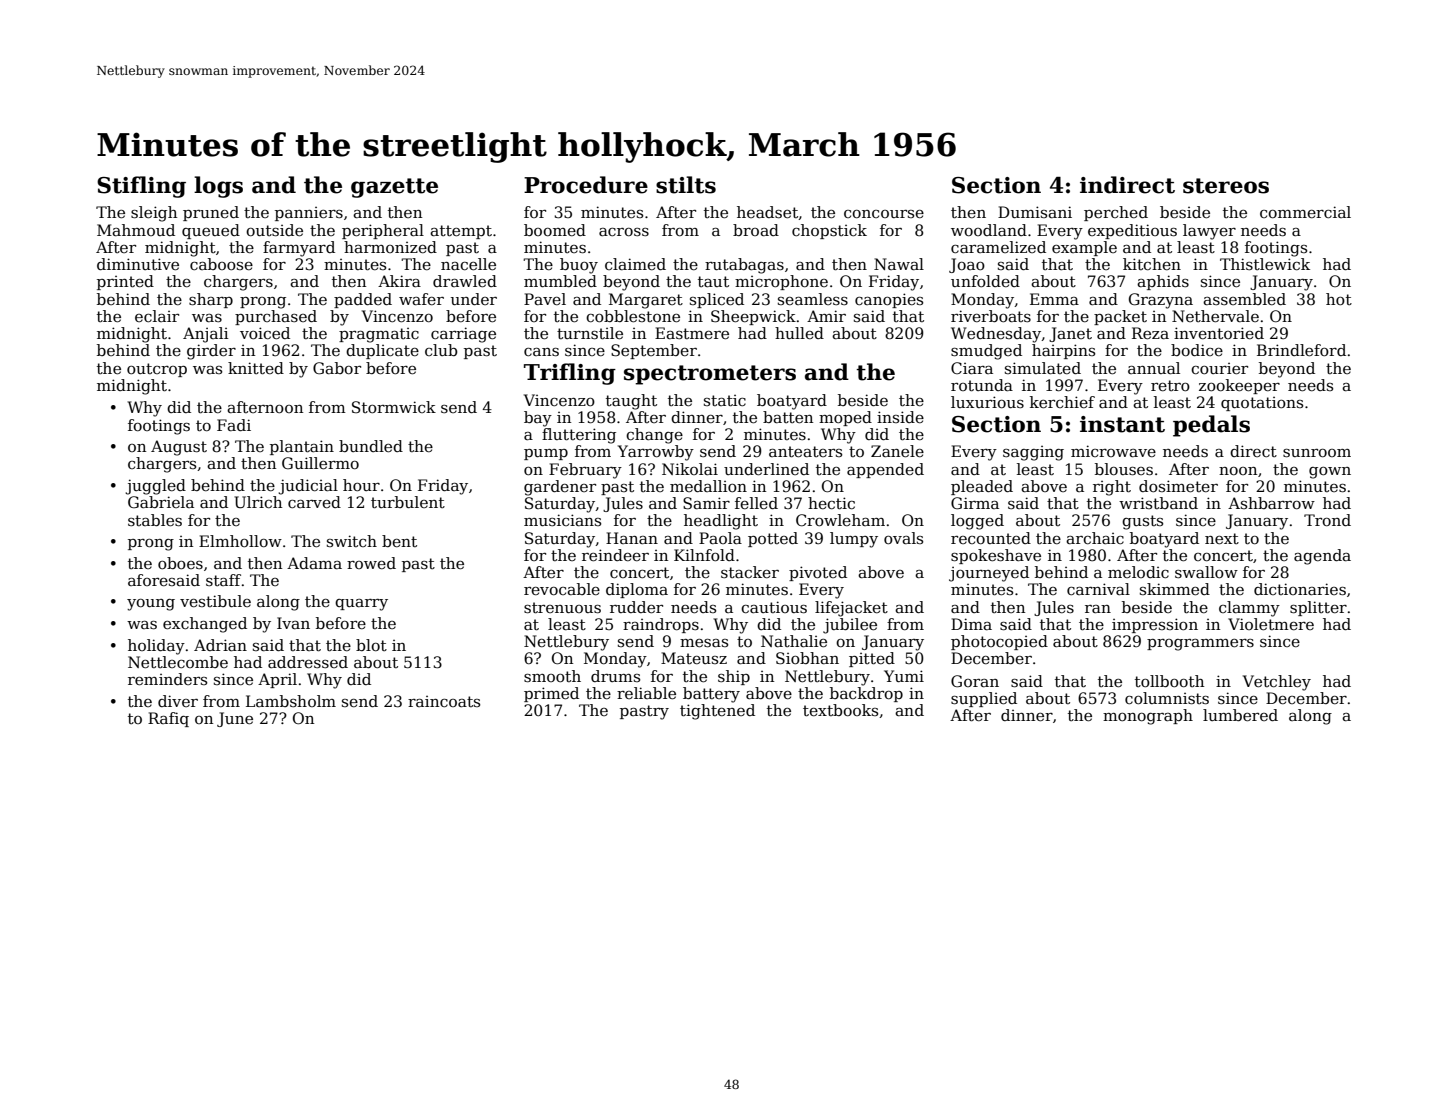 This image has height=1119, width=1448. What do you see at coordinates (155, 487) in the image?
I see `juggled` at bounding box center [155, 487].
